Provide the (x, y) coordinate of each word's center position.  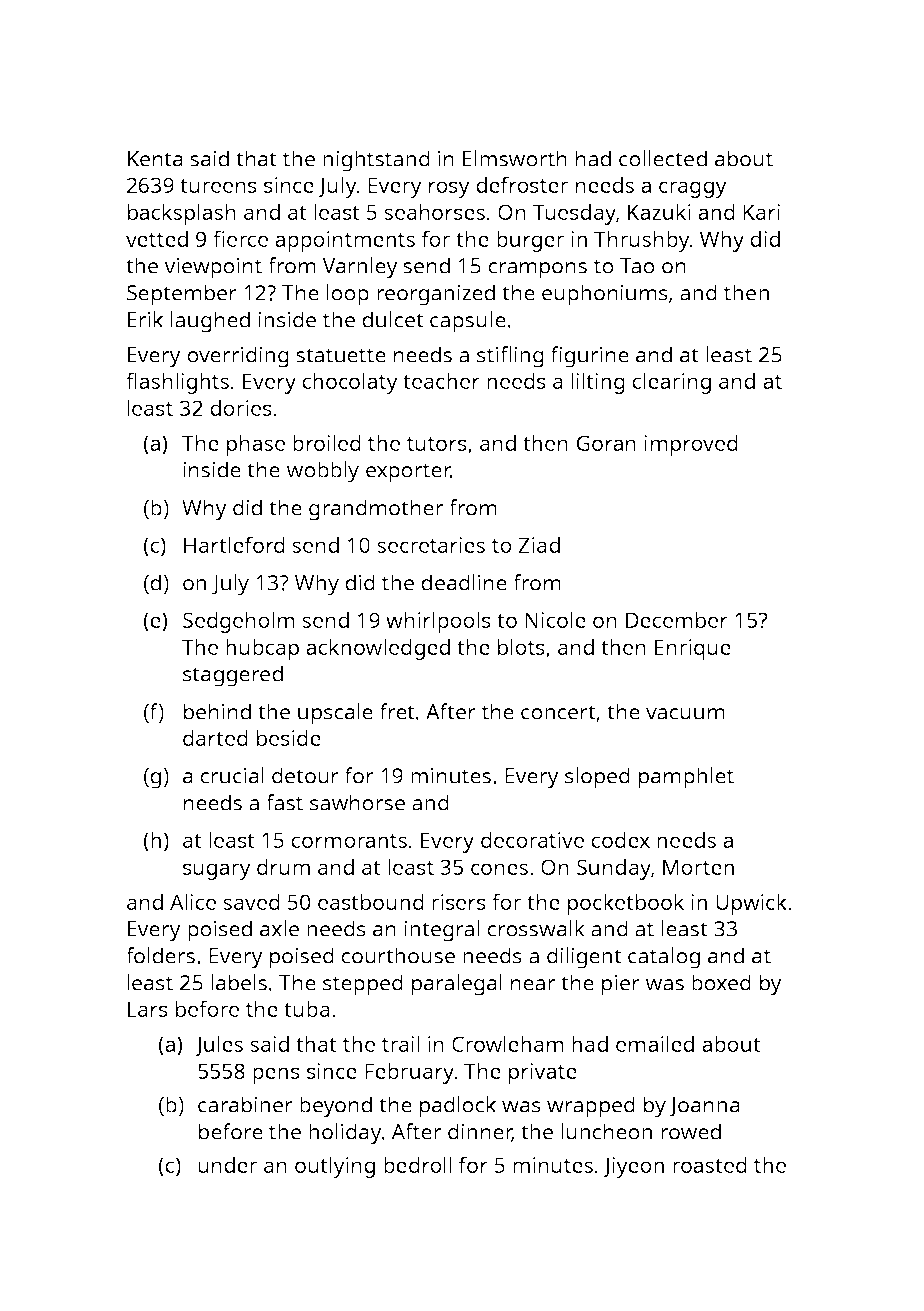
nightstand (376, 161)
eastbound (371, 902)
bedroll (417, 1164)
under (227, 1165)
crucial (232, 775)
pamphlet (686, 778)
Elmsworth (515, 158)
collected (663, 158)
